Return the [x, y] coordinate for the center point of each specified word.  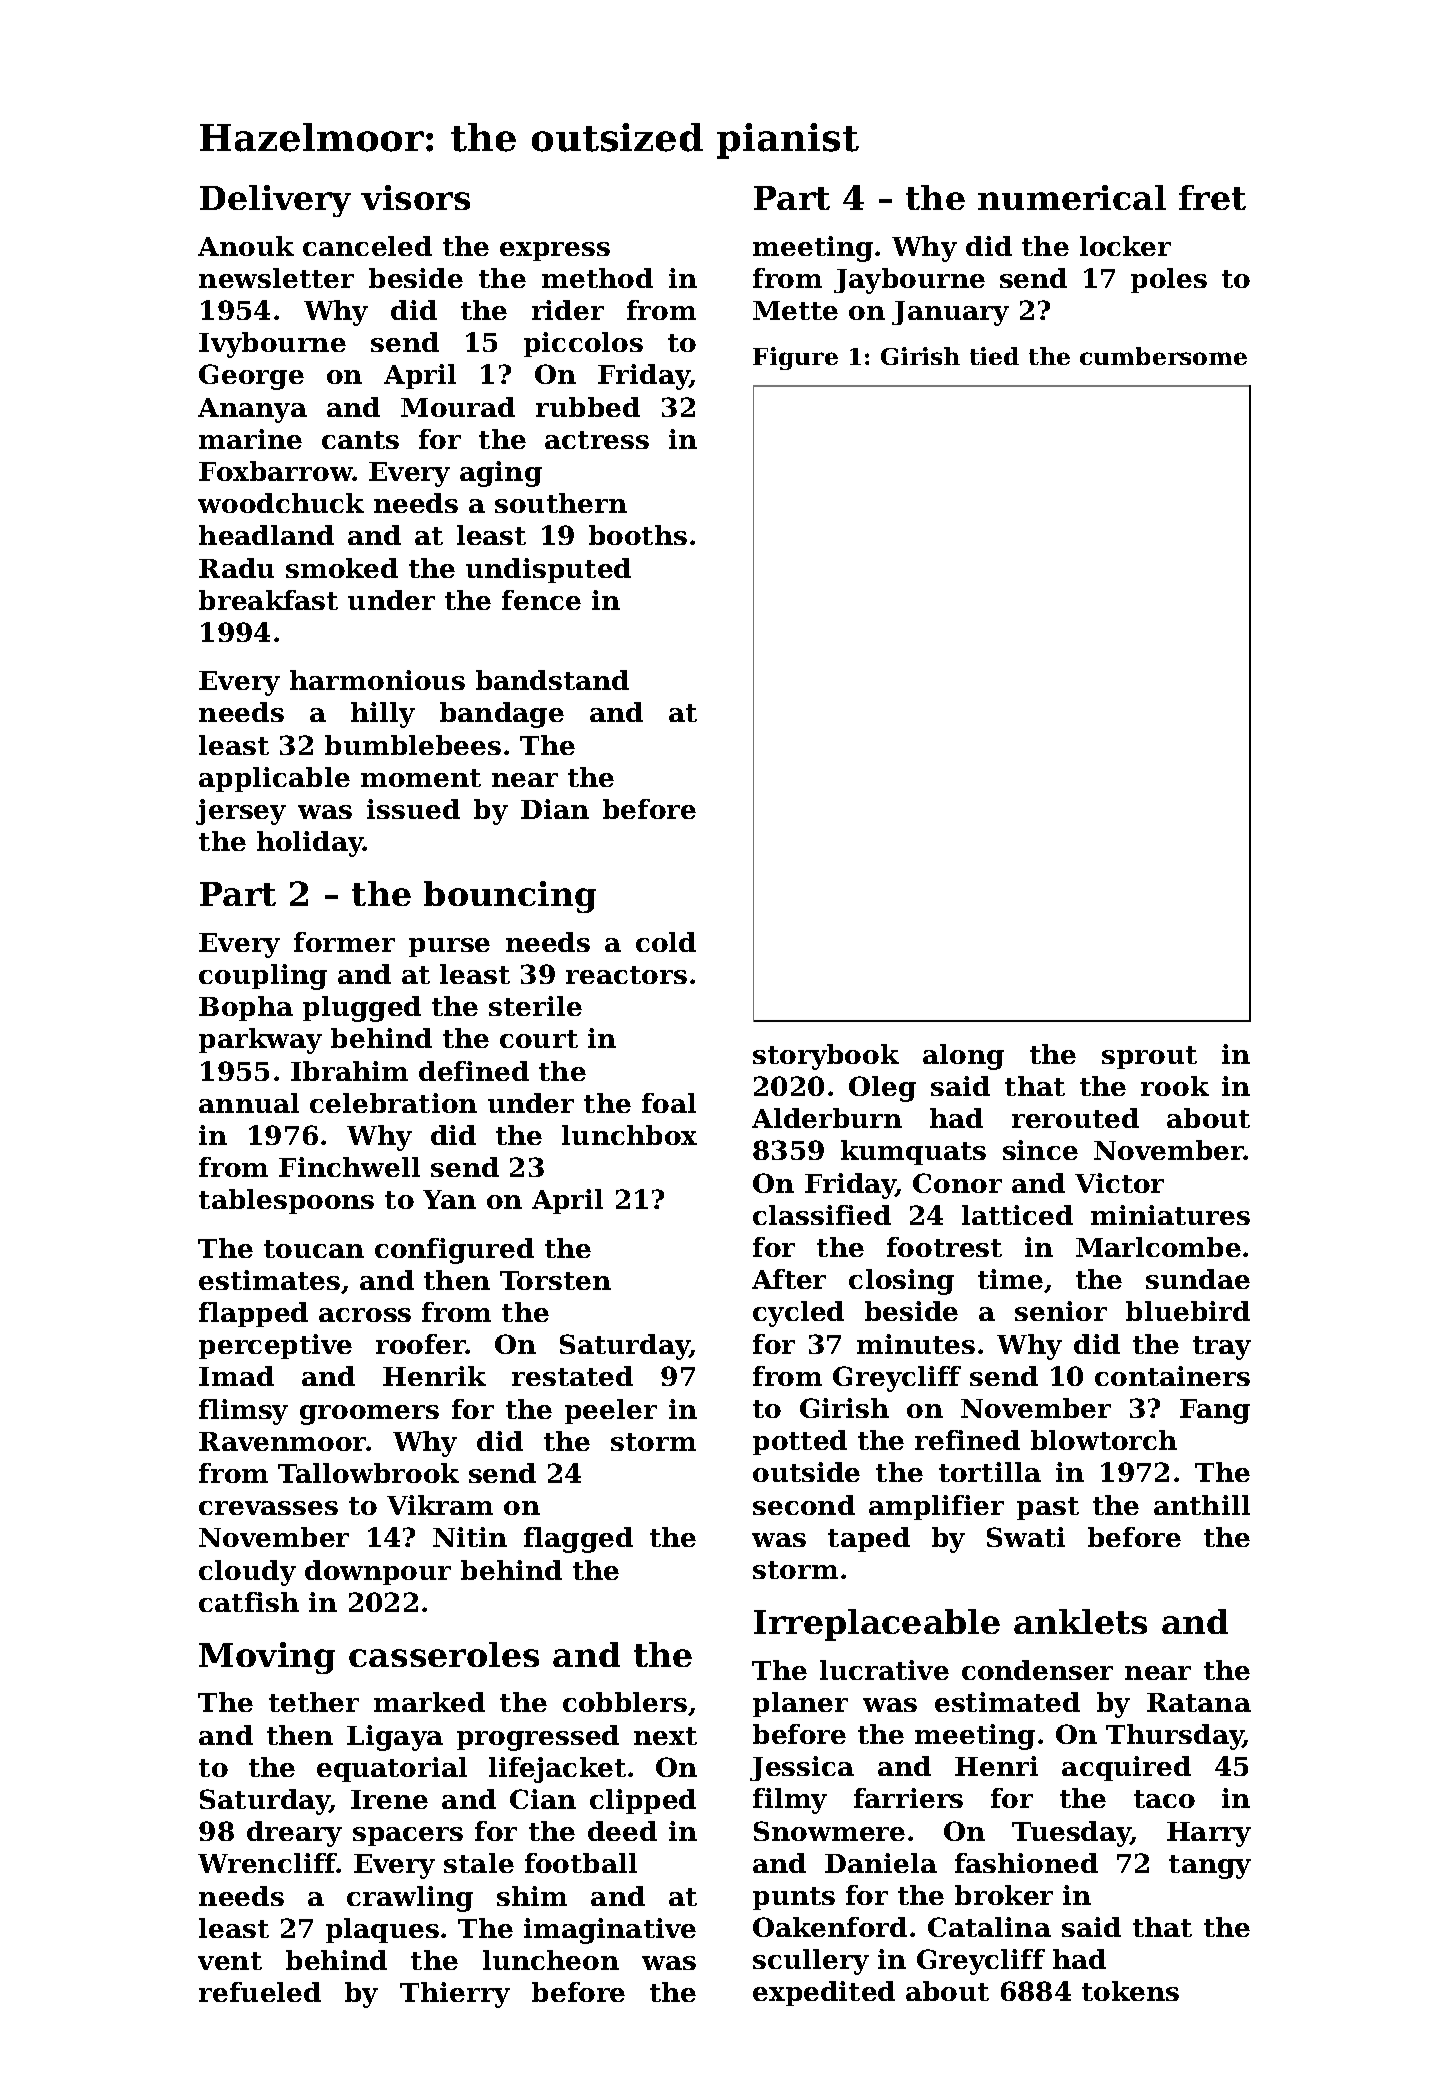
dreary [294, 1834]
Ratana [1199, 1702]
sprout [1149, 1057]
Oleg [882, 1089]
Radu [236, 568]
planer [800, 1704]
